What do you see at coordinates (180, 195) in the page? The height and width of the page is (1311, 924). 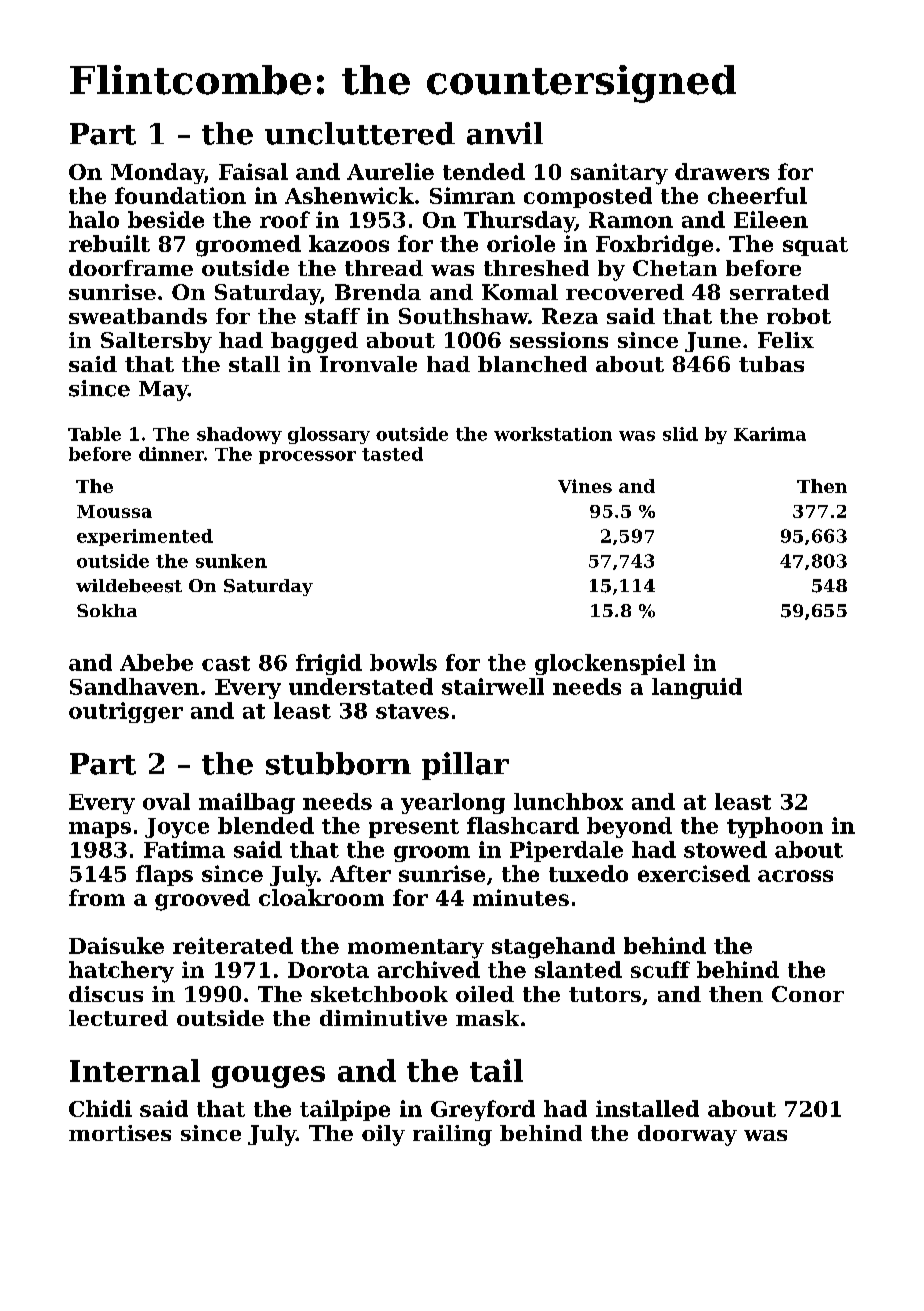 I see `foundation` at bounding box center [180, 195].
